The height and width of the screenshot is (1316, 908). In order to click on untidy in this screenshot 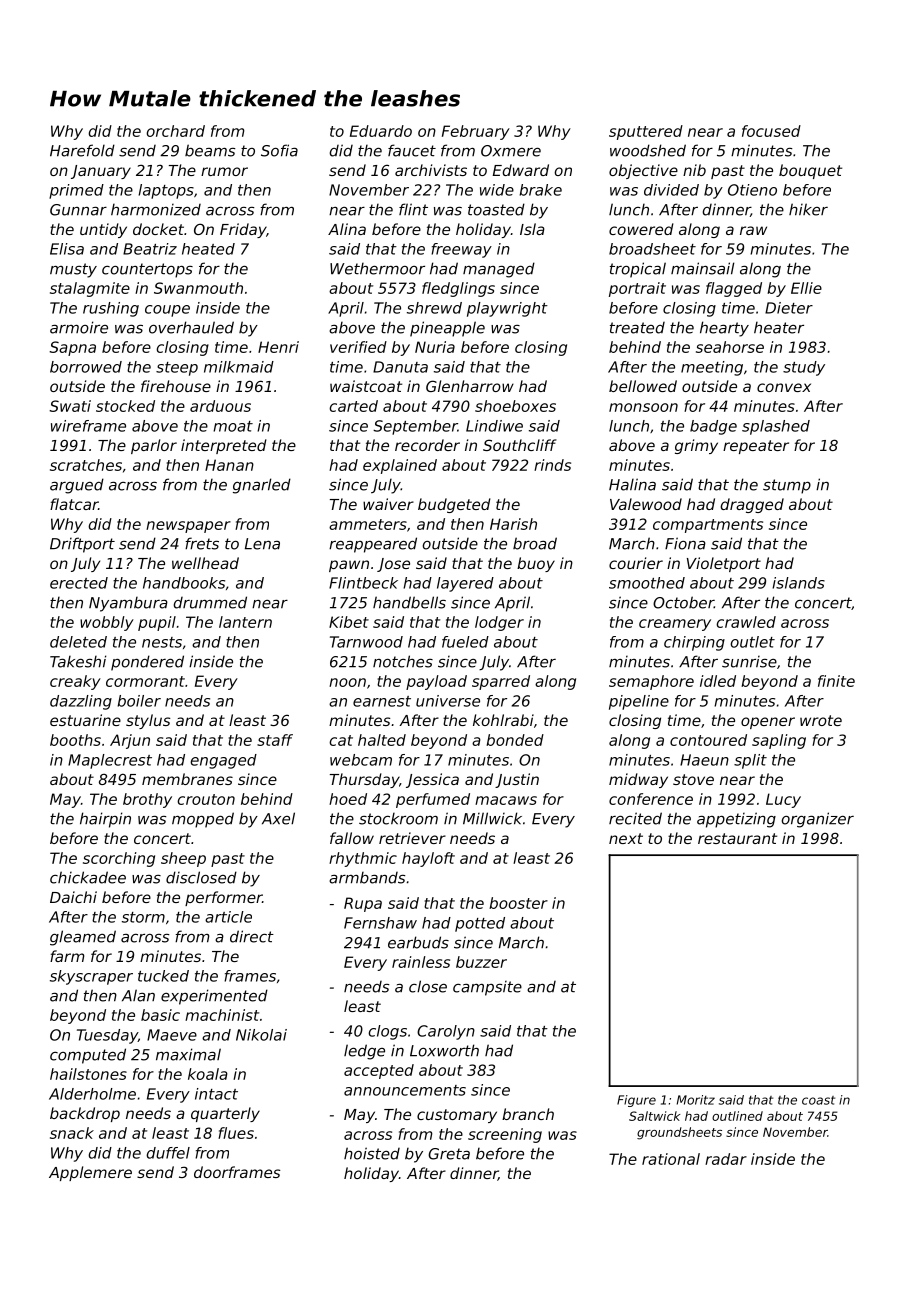, I will do `click(103, 230)`.
